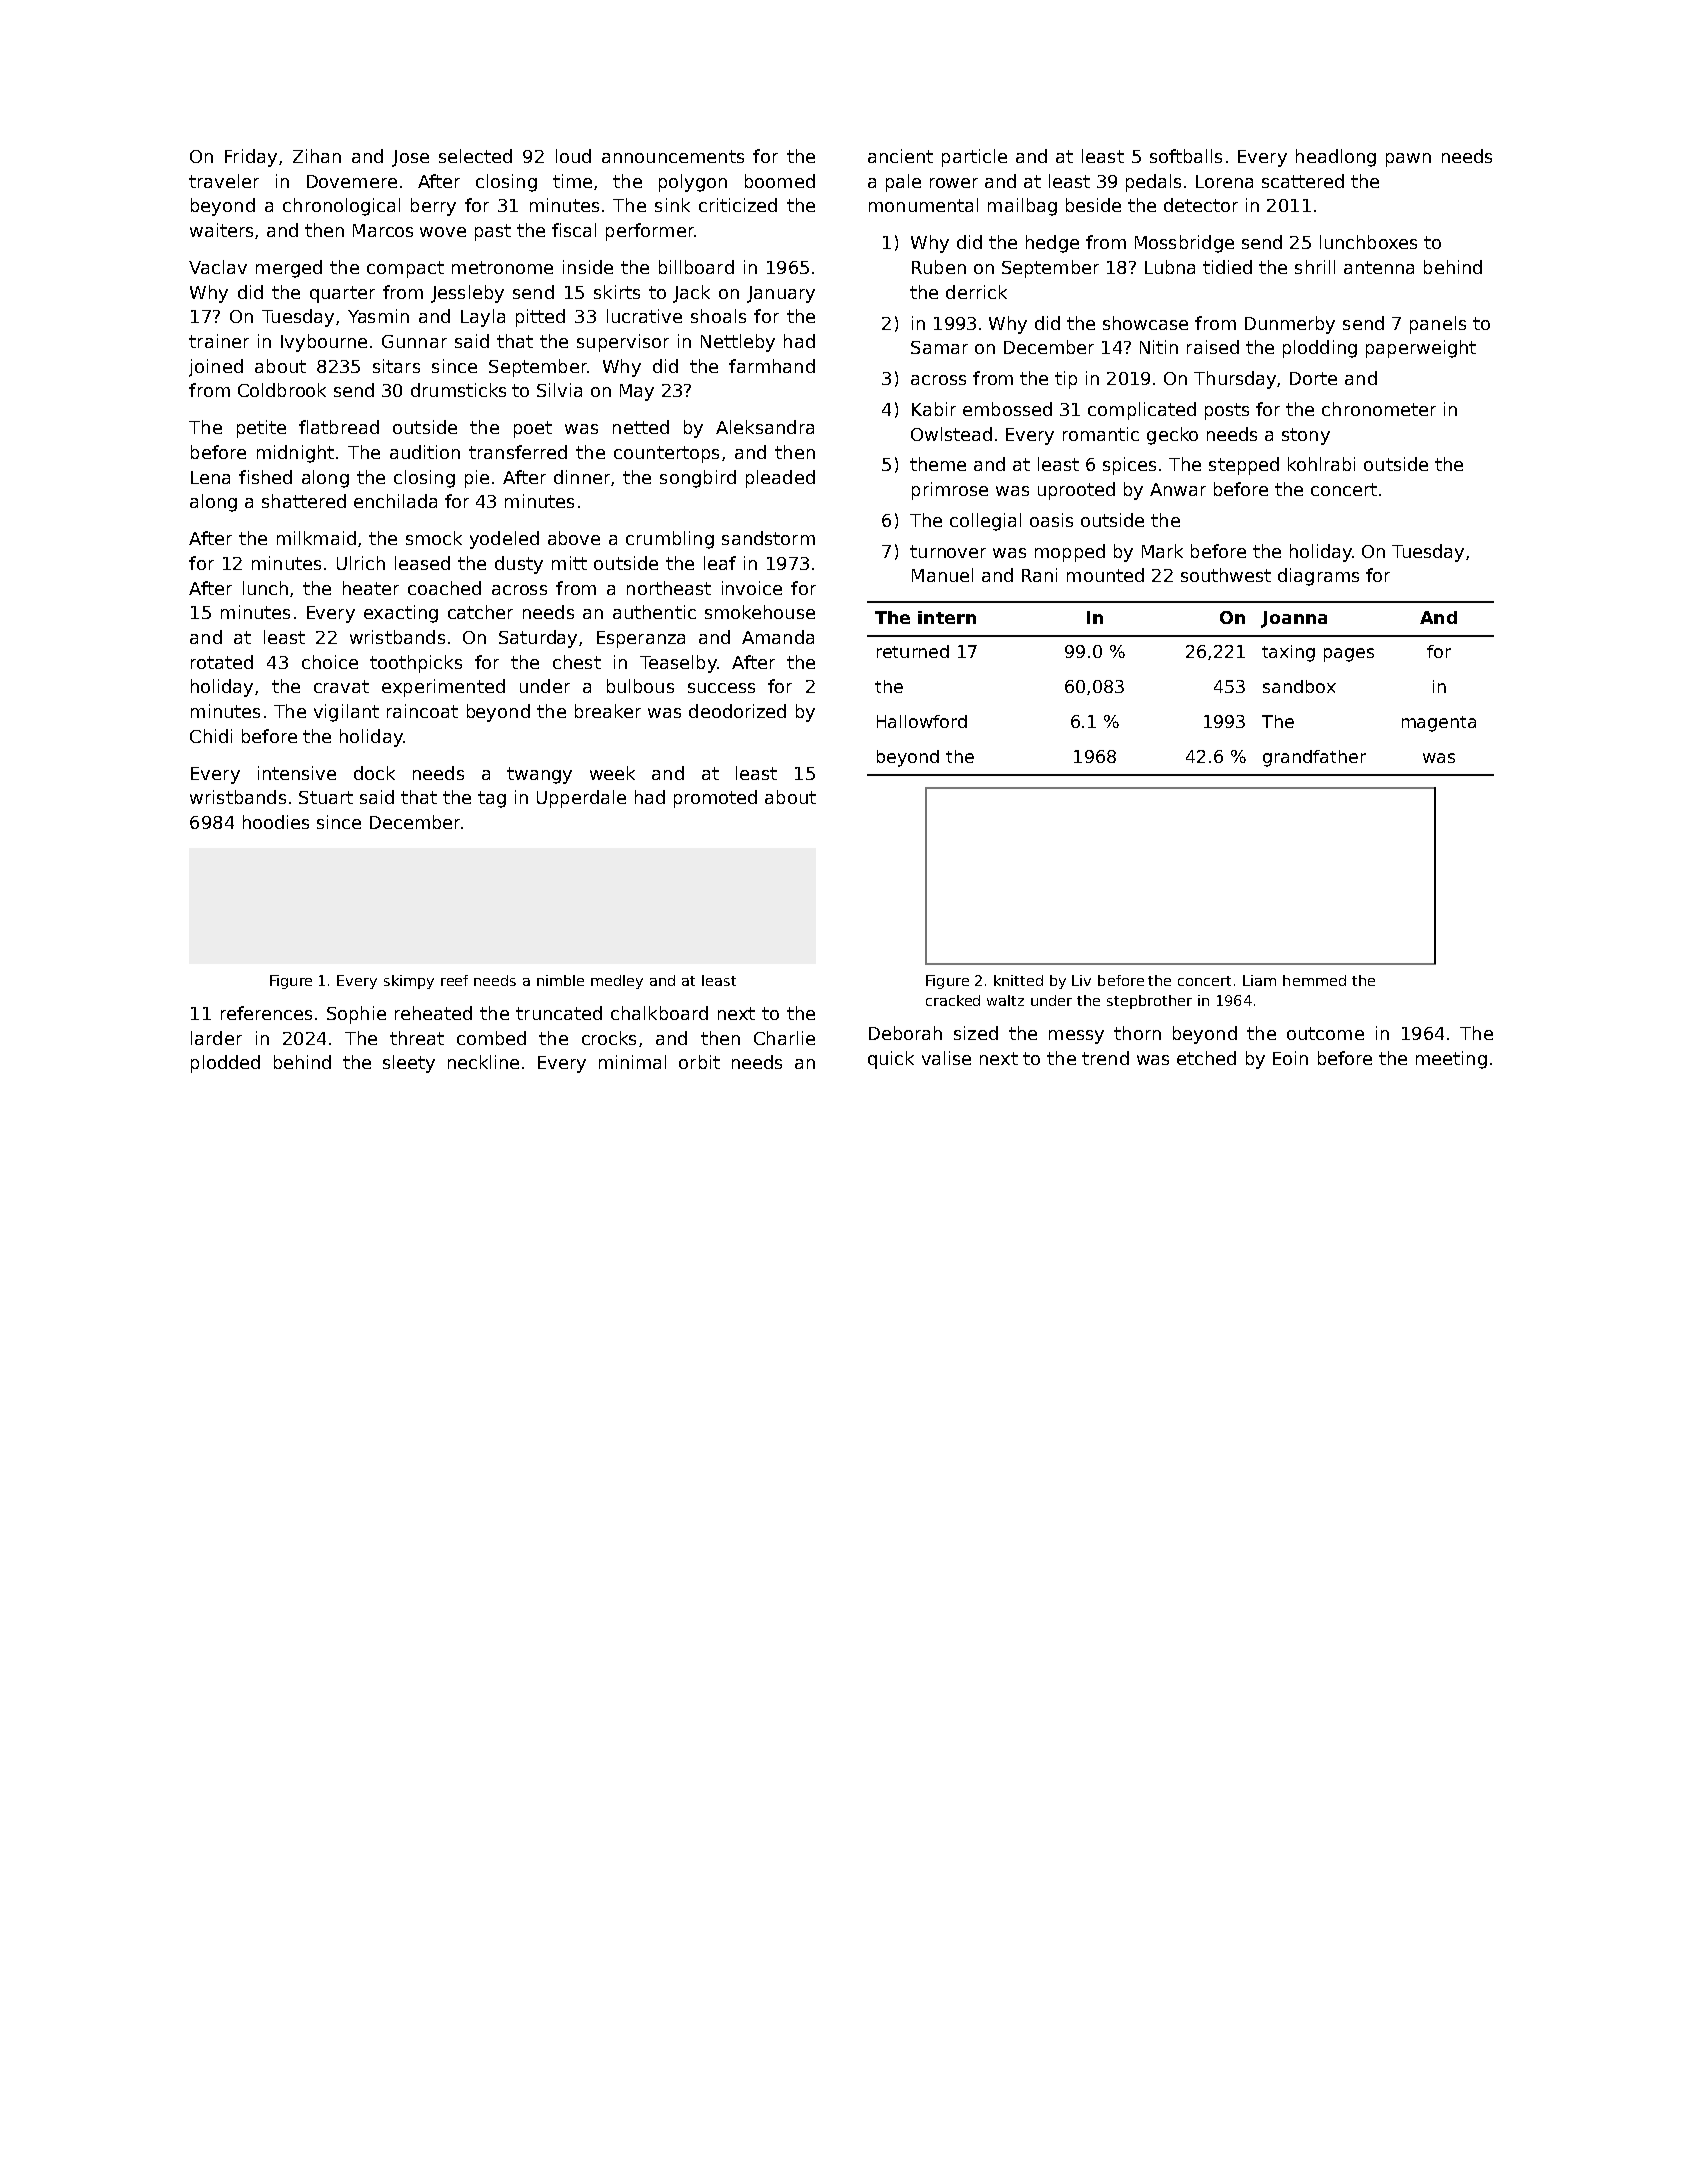  Describe the element at coordinates (923, 205) in the page. I see `monumental` at that location.
